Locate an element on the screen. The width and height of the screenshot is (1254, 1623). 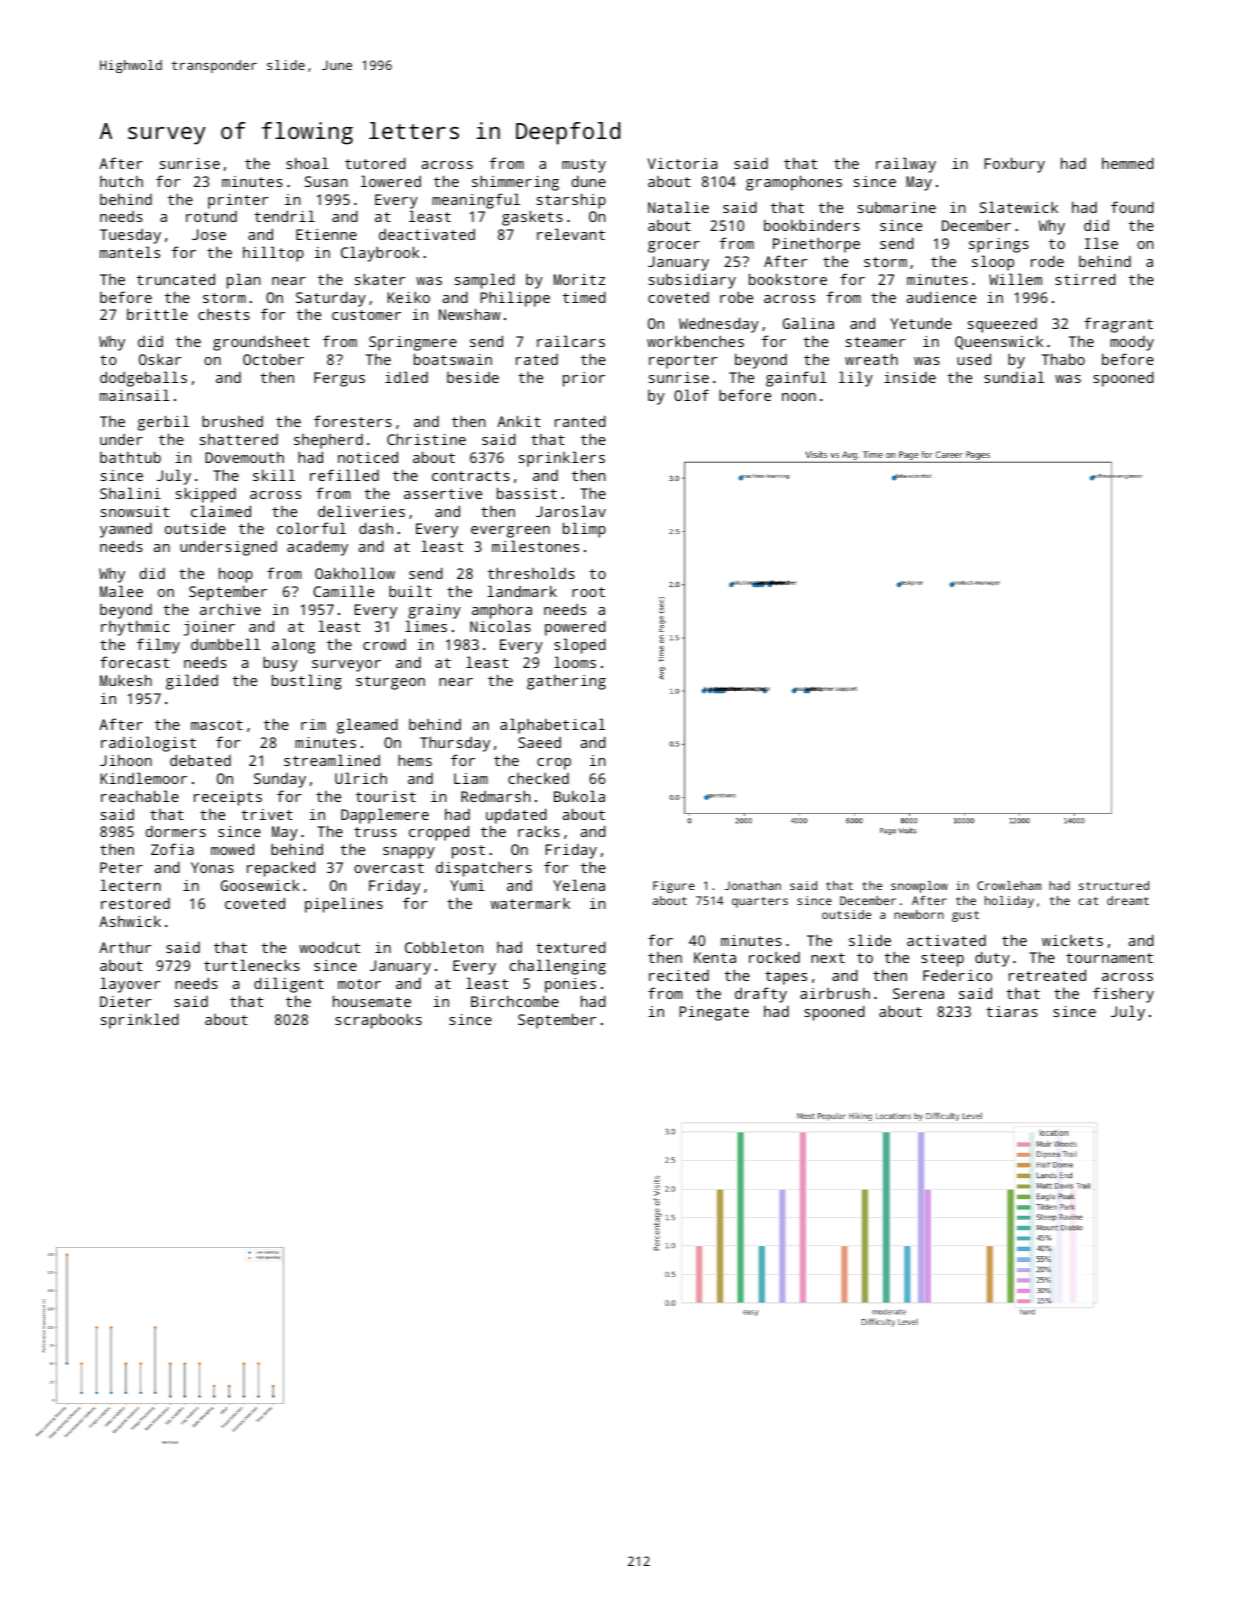
Ulrich is located at coordinates (361, 778).
